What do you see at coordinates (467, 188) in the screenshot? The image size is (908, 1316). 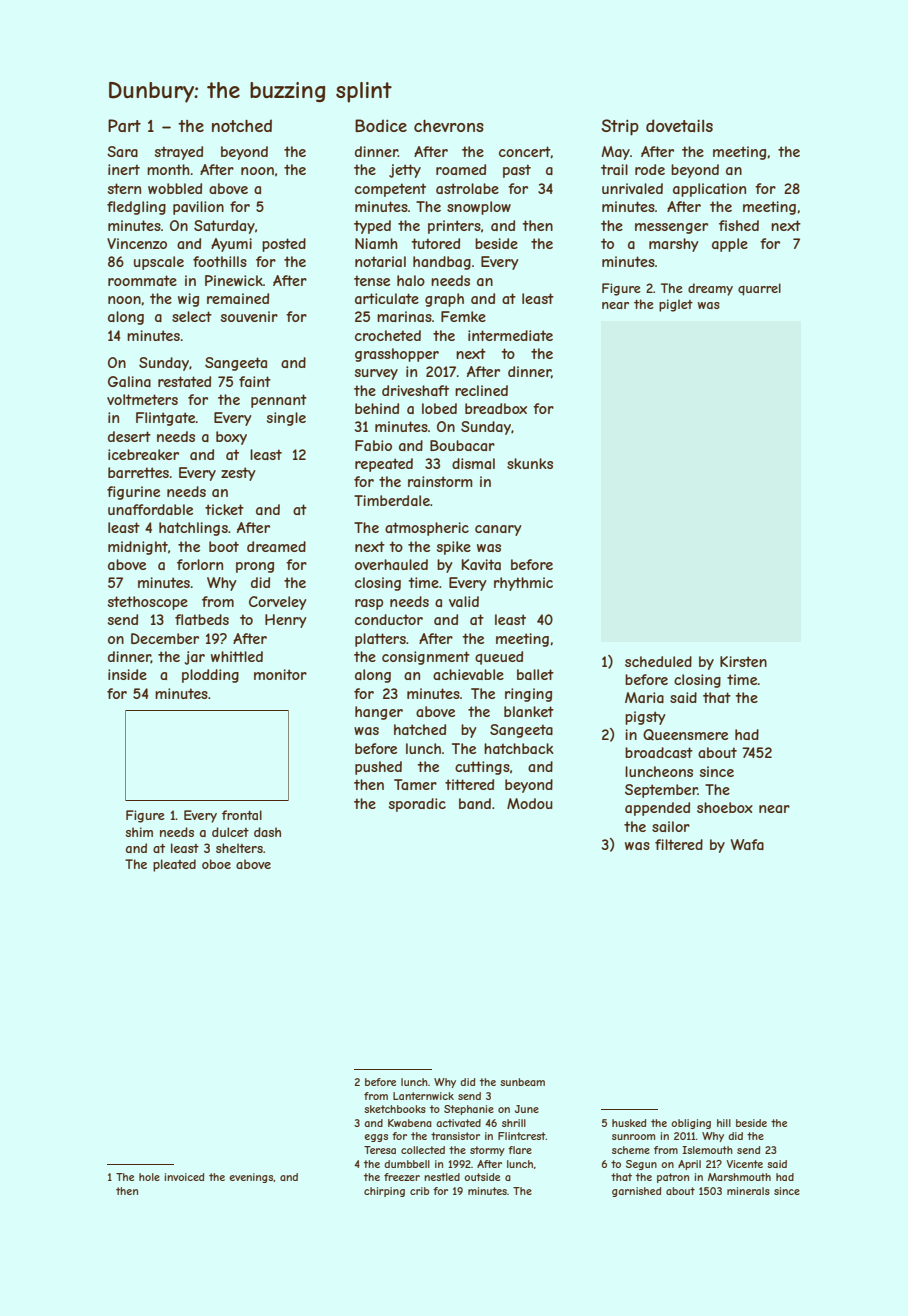 I see `astrolabe` at bounding box center [467, 188].
